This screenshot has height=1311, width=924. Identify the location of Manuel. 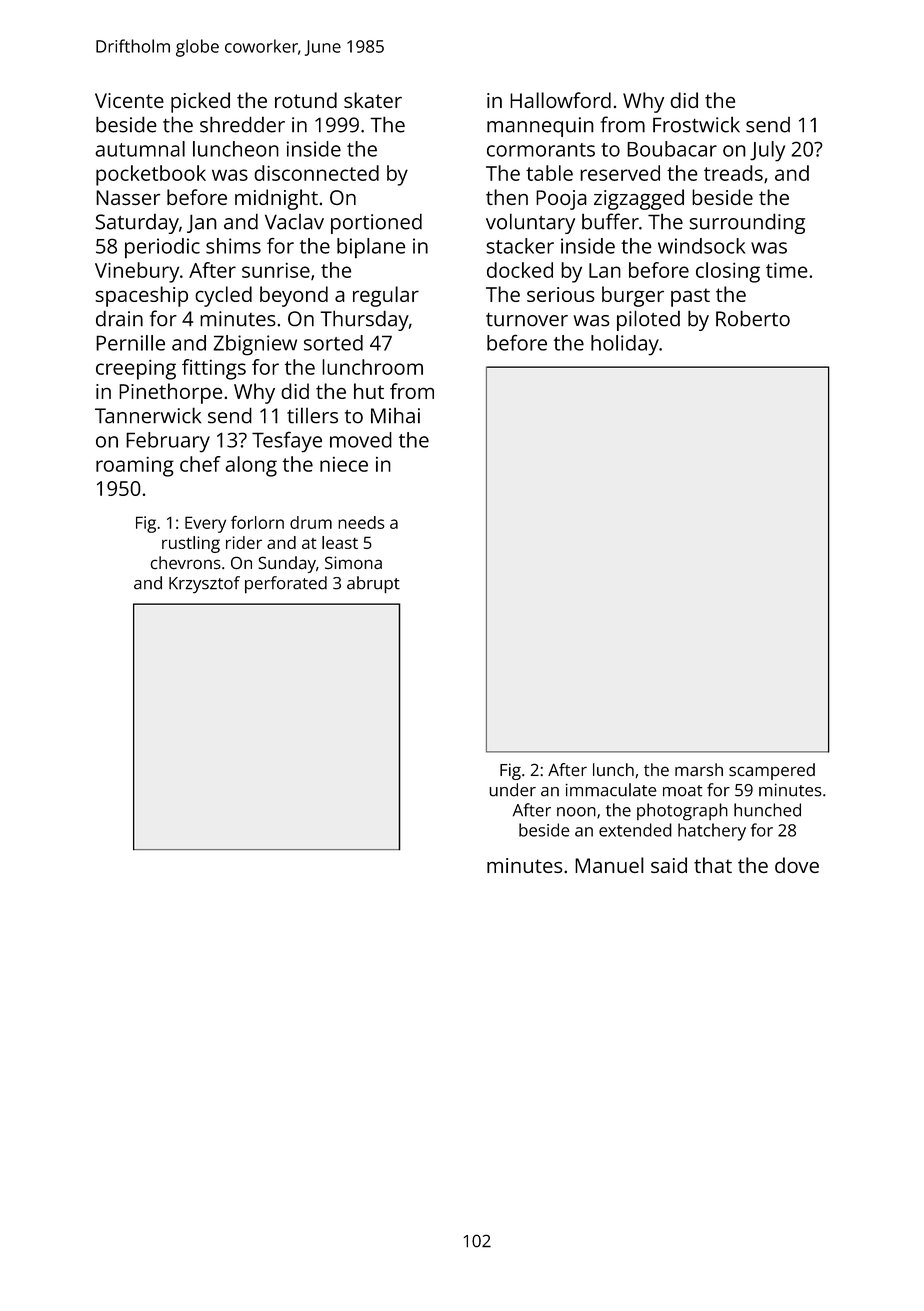
(609, 865).
